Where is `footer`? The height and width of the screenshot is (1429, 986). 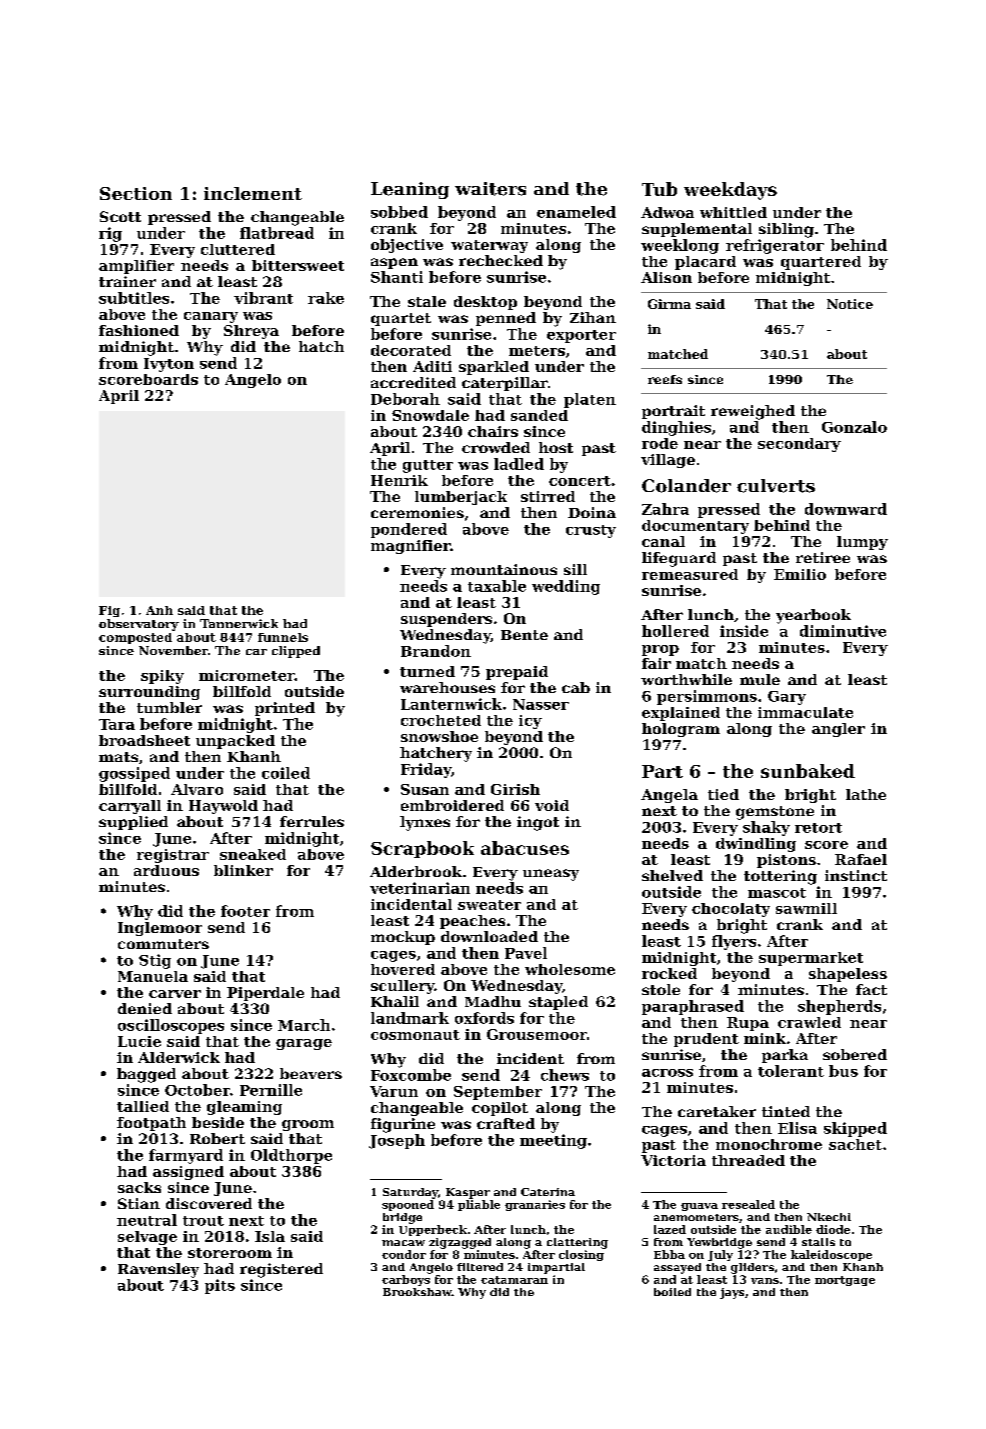
footer is located at coordinates (245, 911).
